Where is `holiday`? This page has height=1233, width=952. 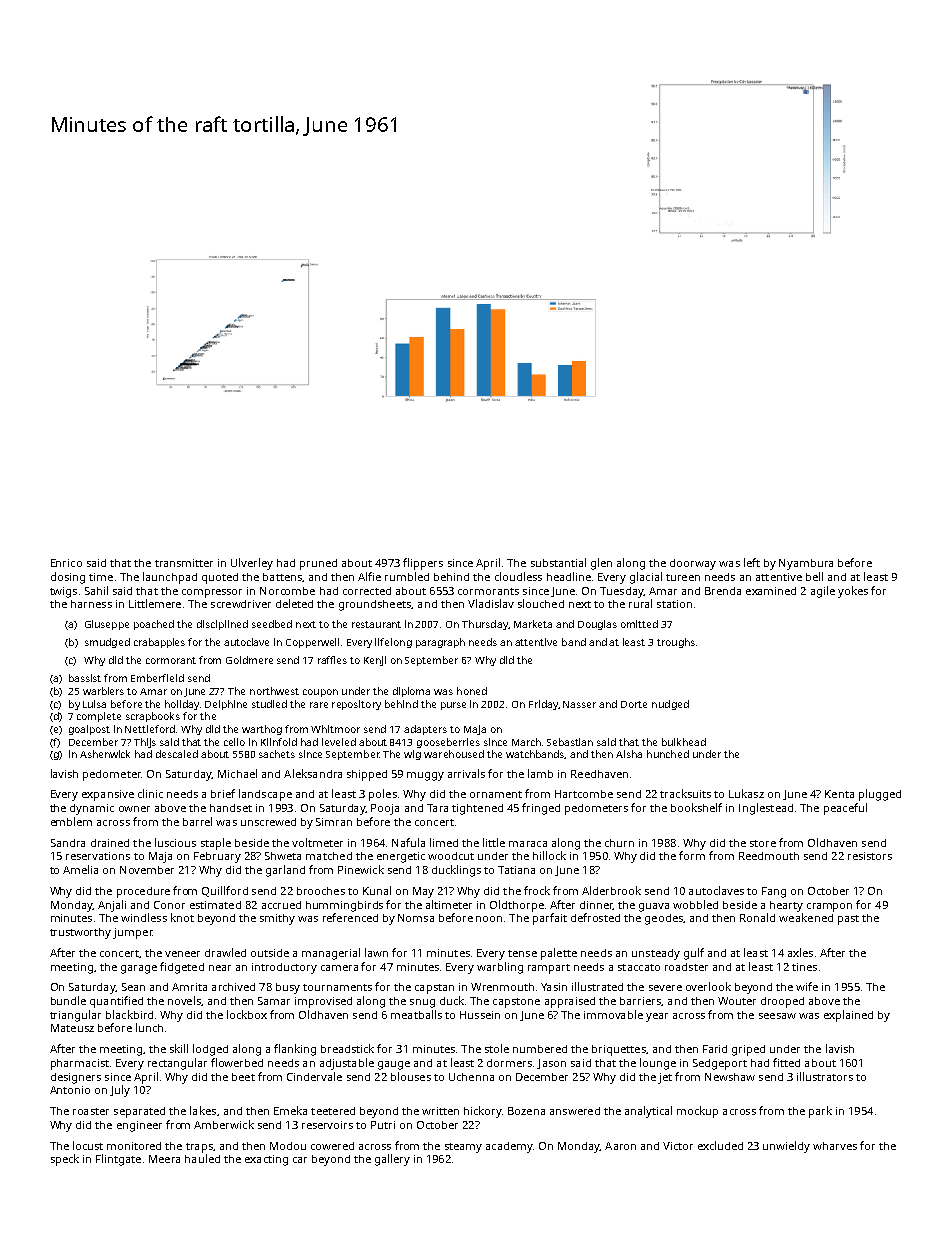 holiday is located at coordinates (182, 705).
